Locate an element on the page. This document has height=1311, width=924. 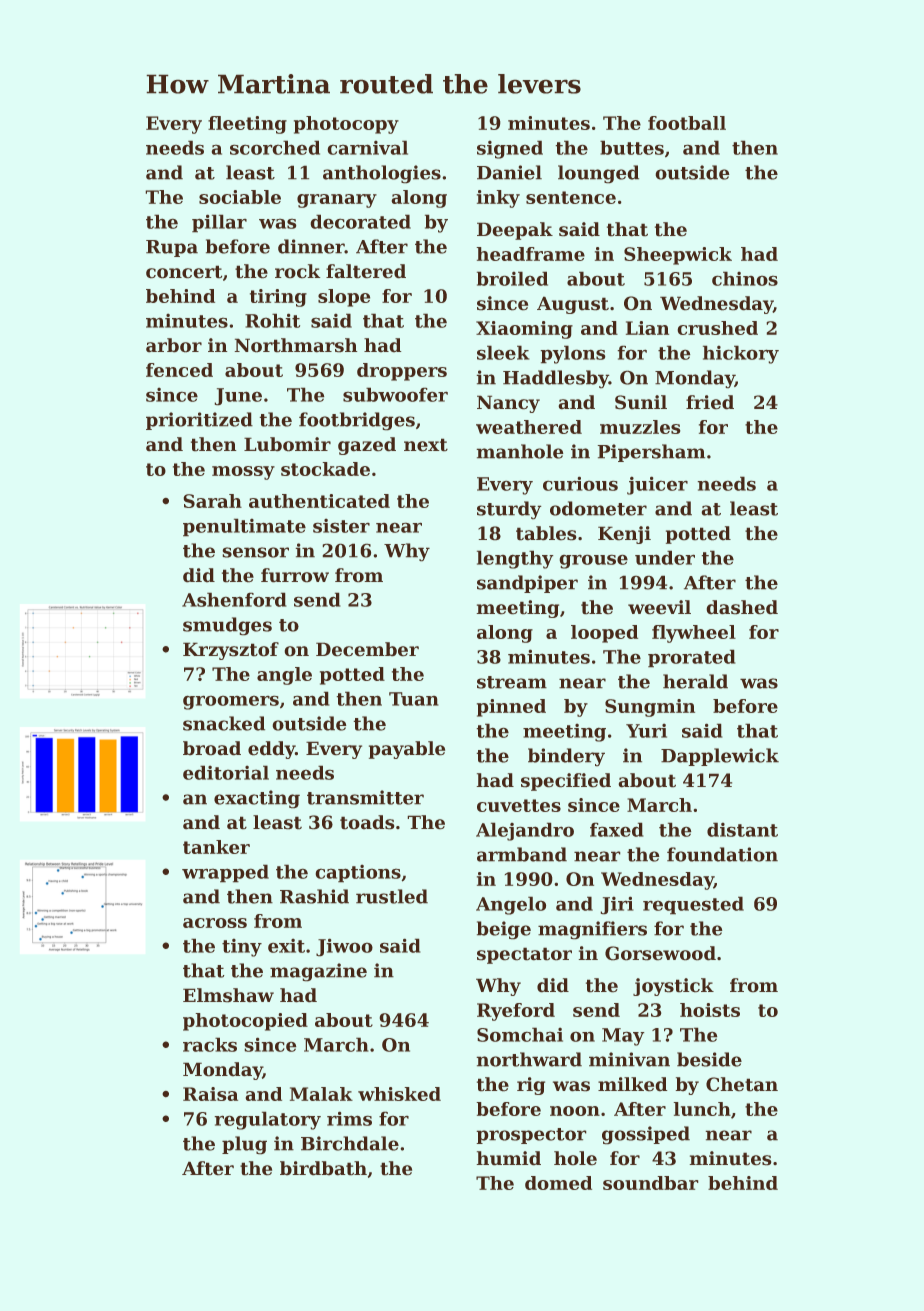
penultimate is located at coordinates (244, 527).
